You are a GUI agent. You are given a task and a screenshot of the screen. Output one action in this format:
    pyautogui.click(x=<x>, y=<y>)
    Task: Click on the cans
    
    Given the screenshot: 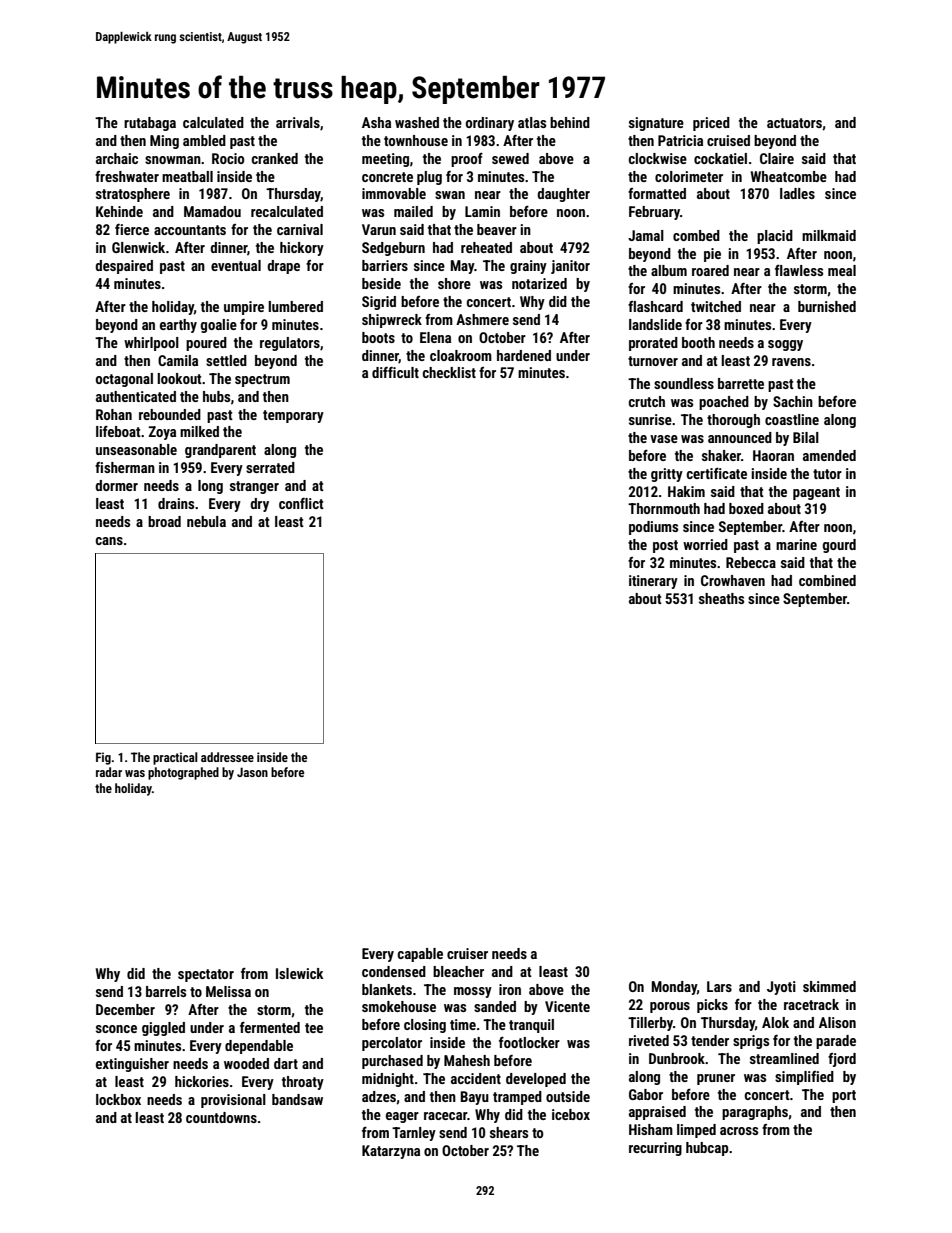 What is the action you would take?
    pyautogui.click(x=109, y=541)
